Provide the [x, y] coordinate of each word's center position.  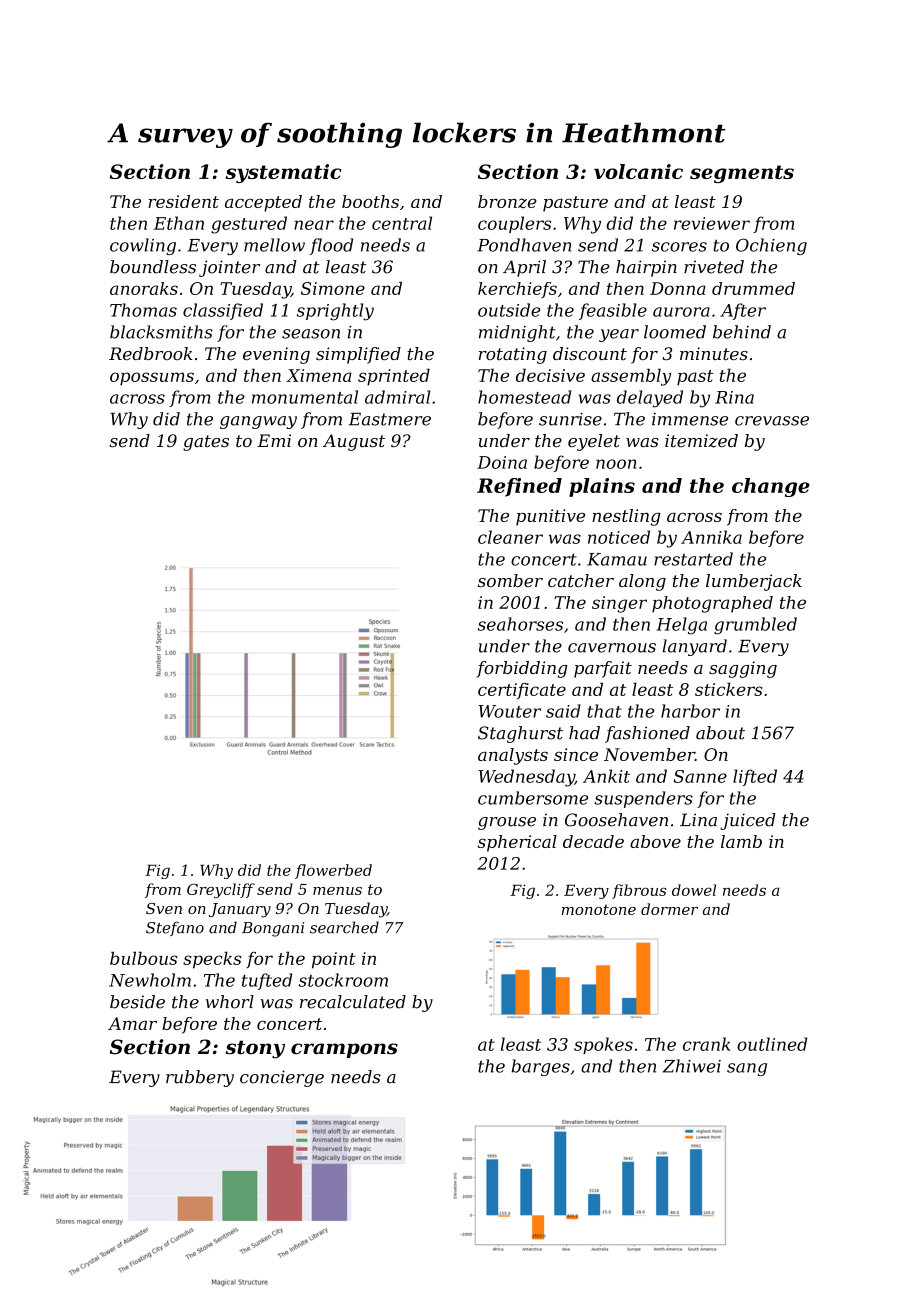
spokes [603, 1045]
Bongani [273, 929]
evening [276, 355]
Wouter [509, 711]
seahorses [520, 624]
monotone [599, 909]
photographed [712, 604]
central [402, 223]
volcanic [638, 171]
